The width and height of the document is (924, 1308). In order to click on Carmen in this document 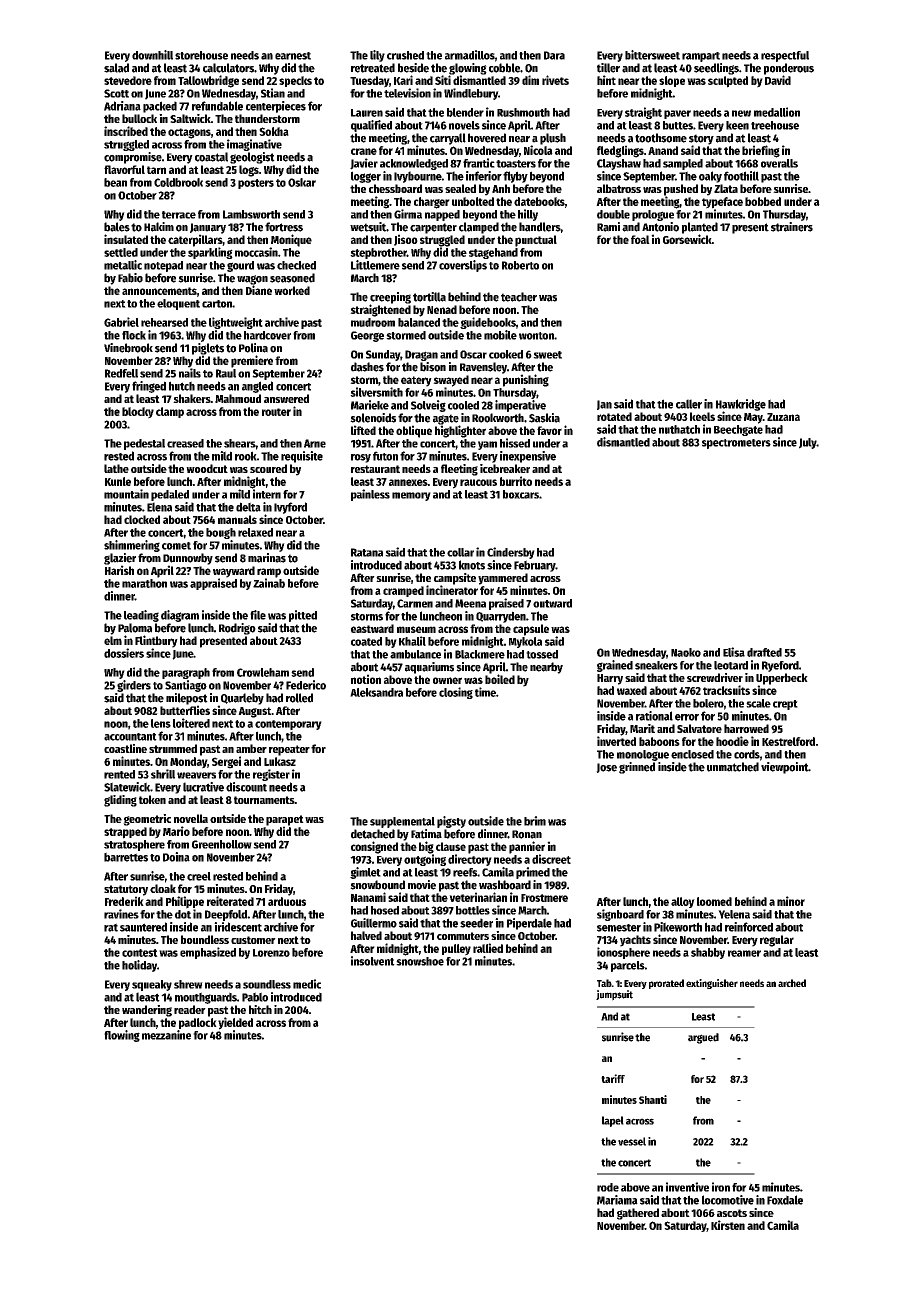, I will do `click(415, 603)`.
